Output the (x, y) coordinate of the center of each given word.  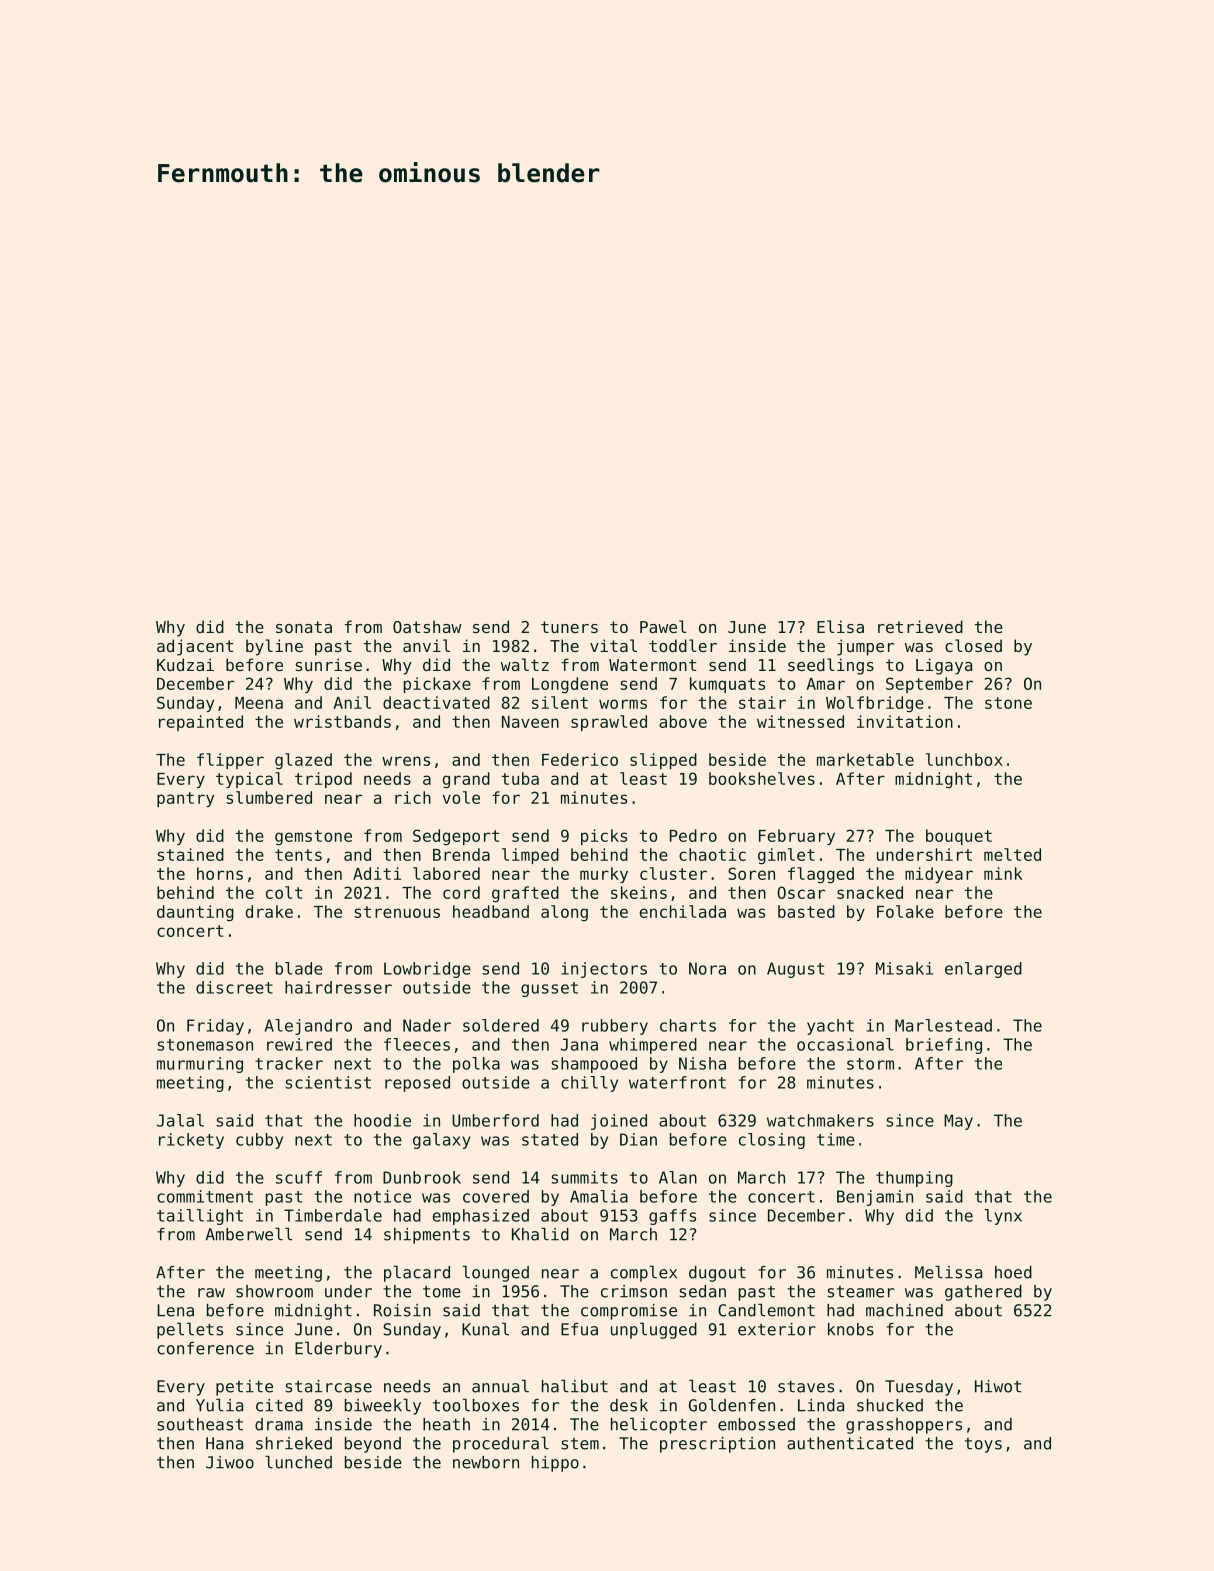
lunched (298, 1462)
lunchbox (964, 759)
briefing (944, 1046)
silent (560, 702)
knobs (851, 1329)
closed (973, 645)
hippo (555, 1464)
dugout (717, 1274)
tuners (569, 627)
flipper (230, 761)
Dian (638, 1139)
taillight (200, 1217)
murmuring (200, 1065)
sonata (304, 627)
